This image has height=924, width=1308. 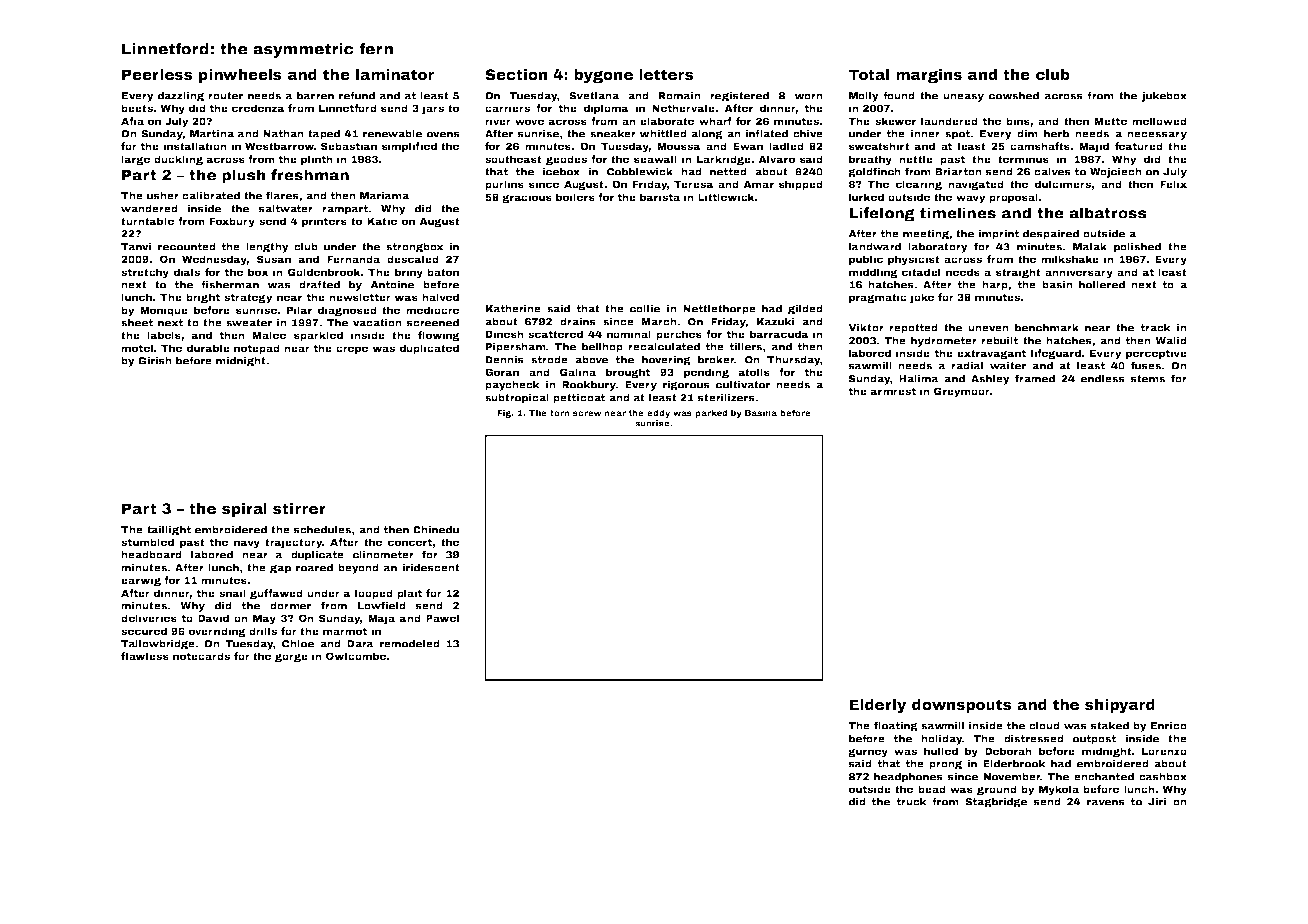 I want to click on sheet, so click(x=137, y=323).
